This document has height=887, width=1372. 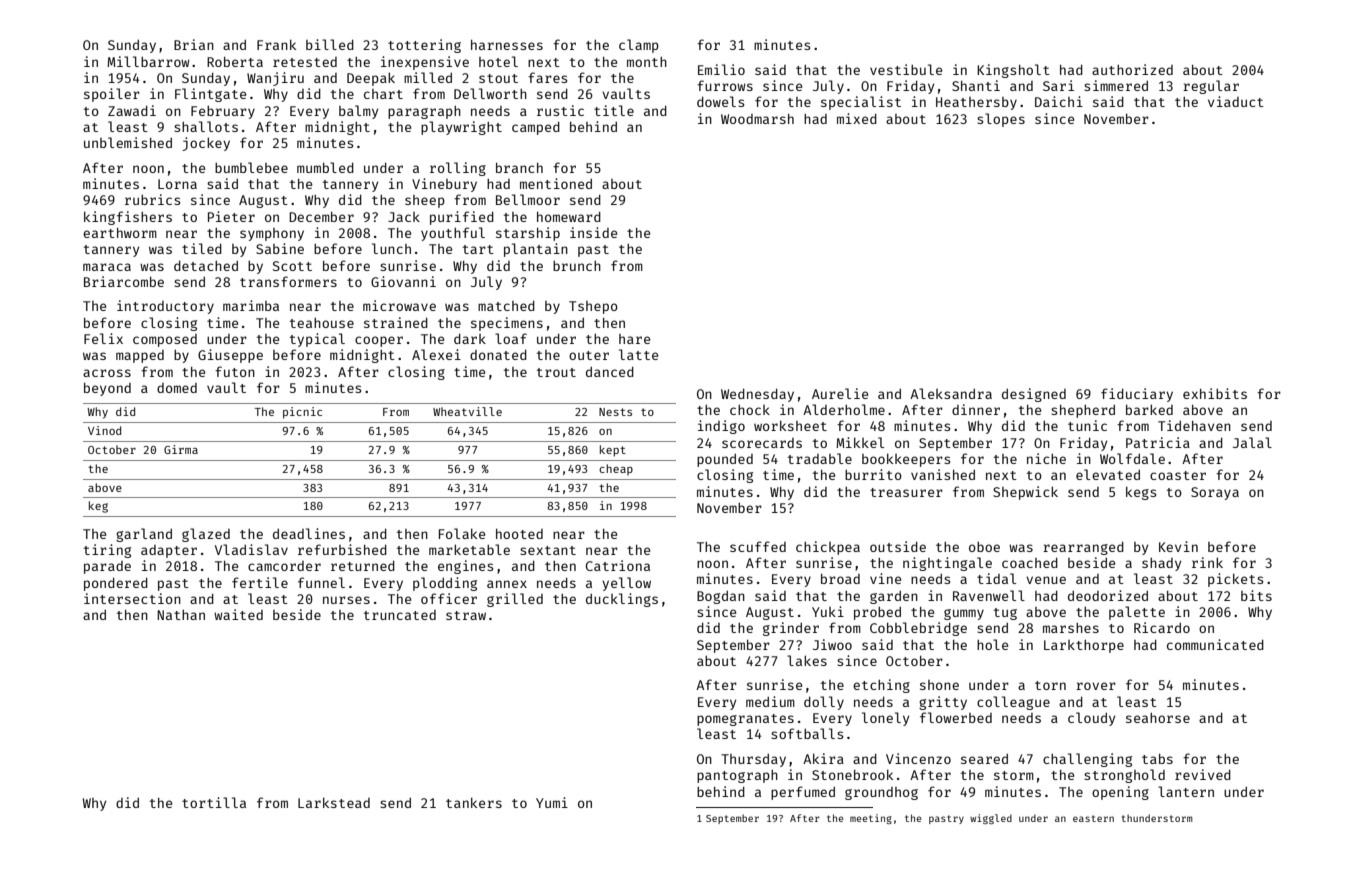 I want to click on Alexei, so click(x=436, y=354).
